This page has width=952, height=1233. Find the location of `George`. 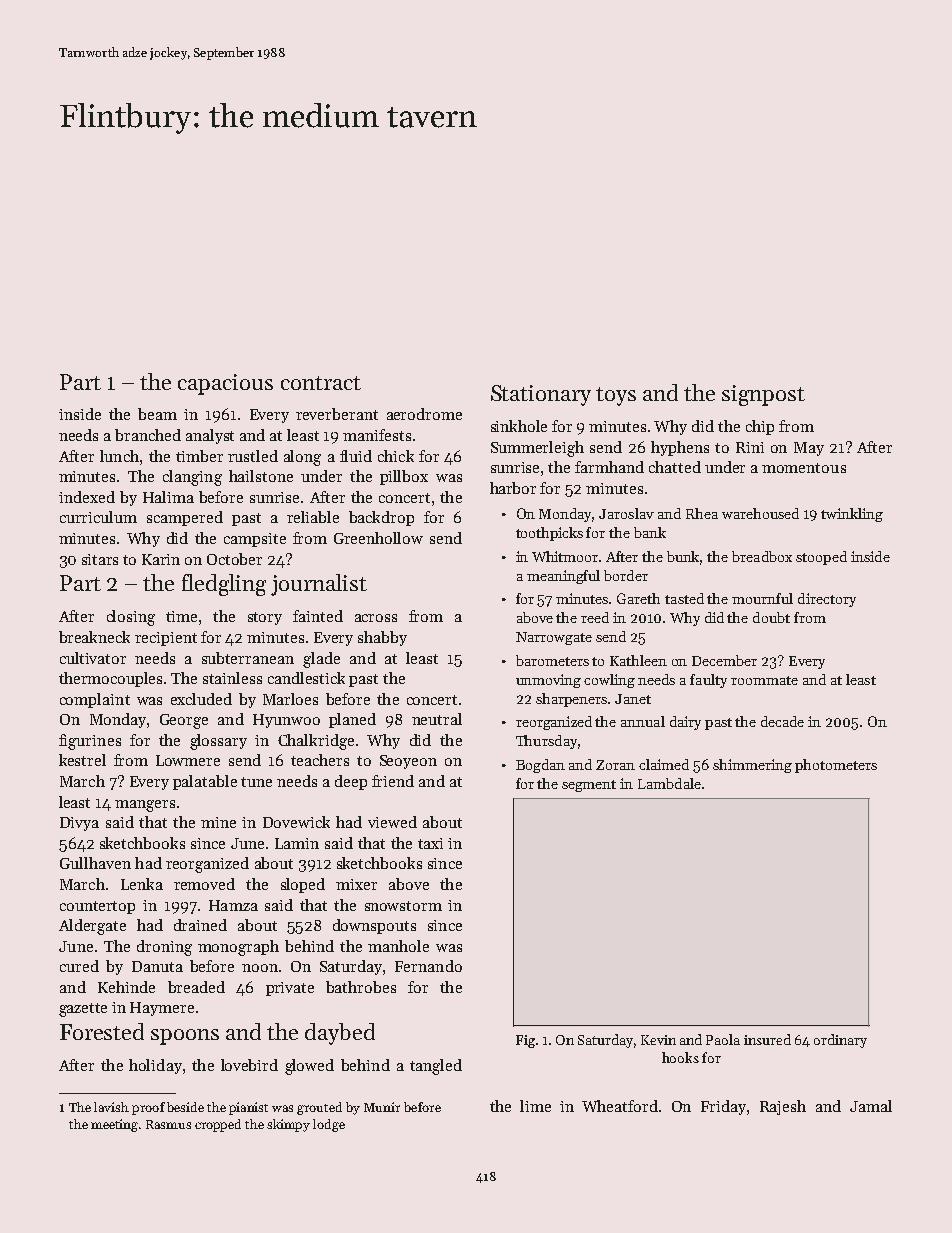

George is located at coordinates (184, 721).
